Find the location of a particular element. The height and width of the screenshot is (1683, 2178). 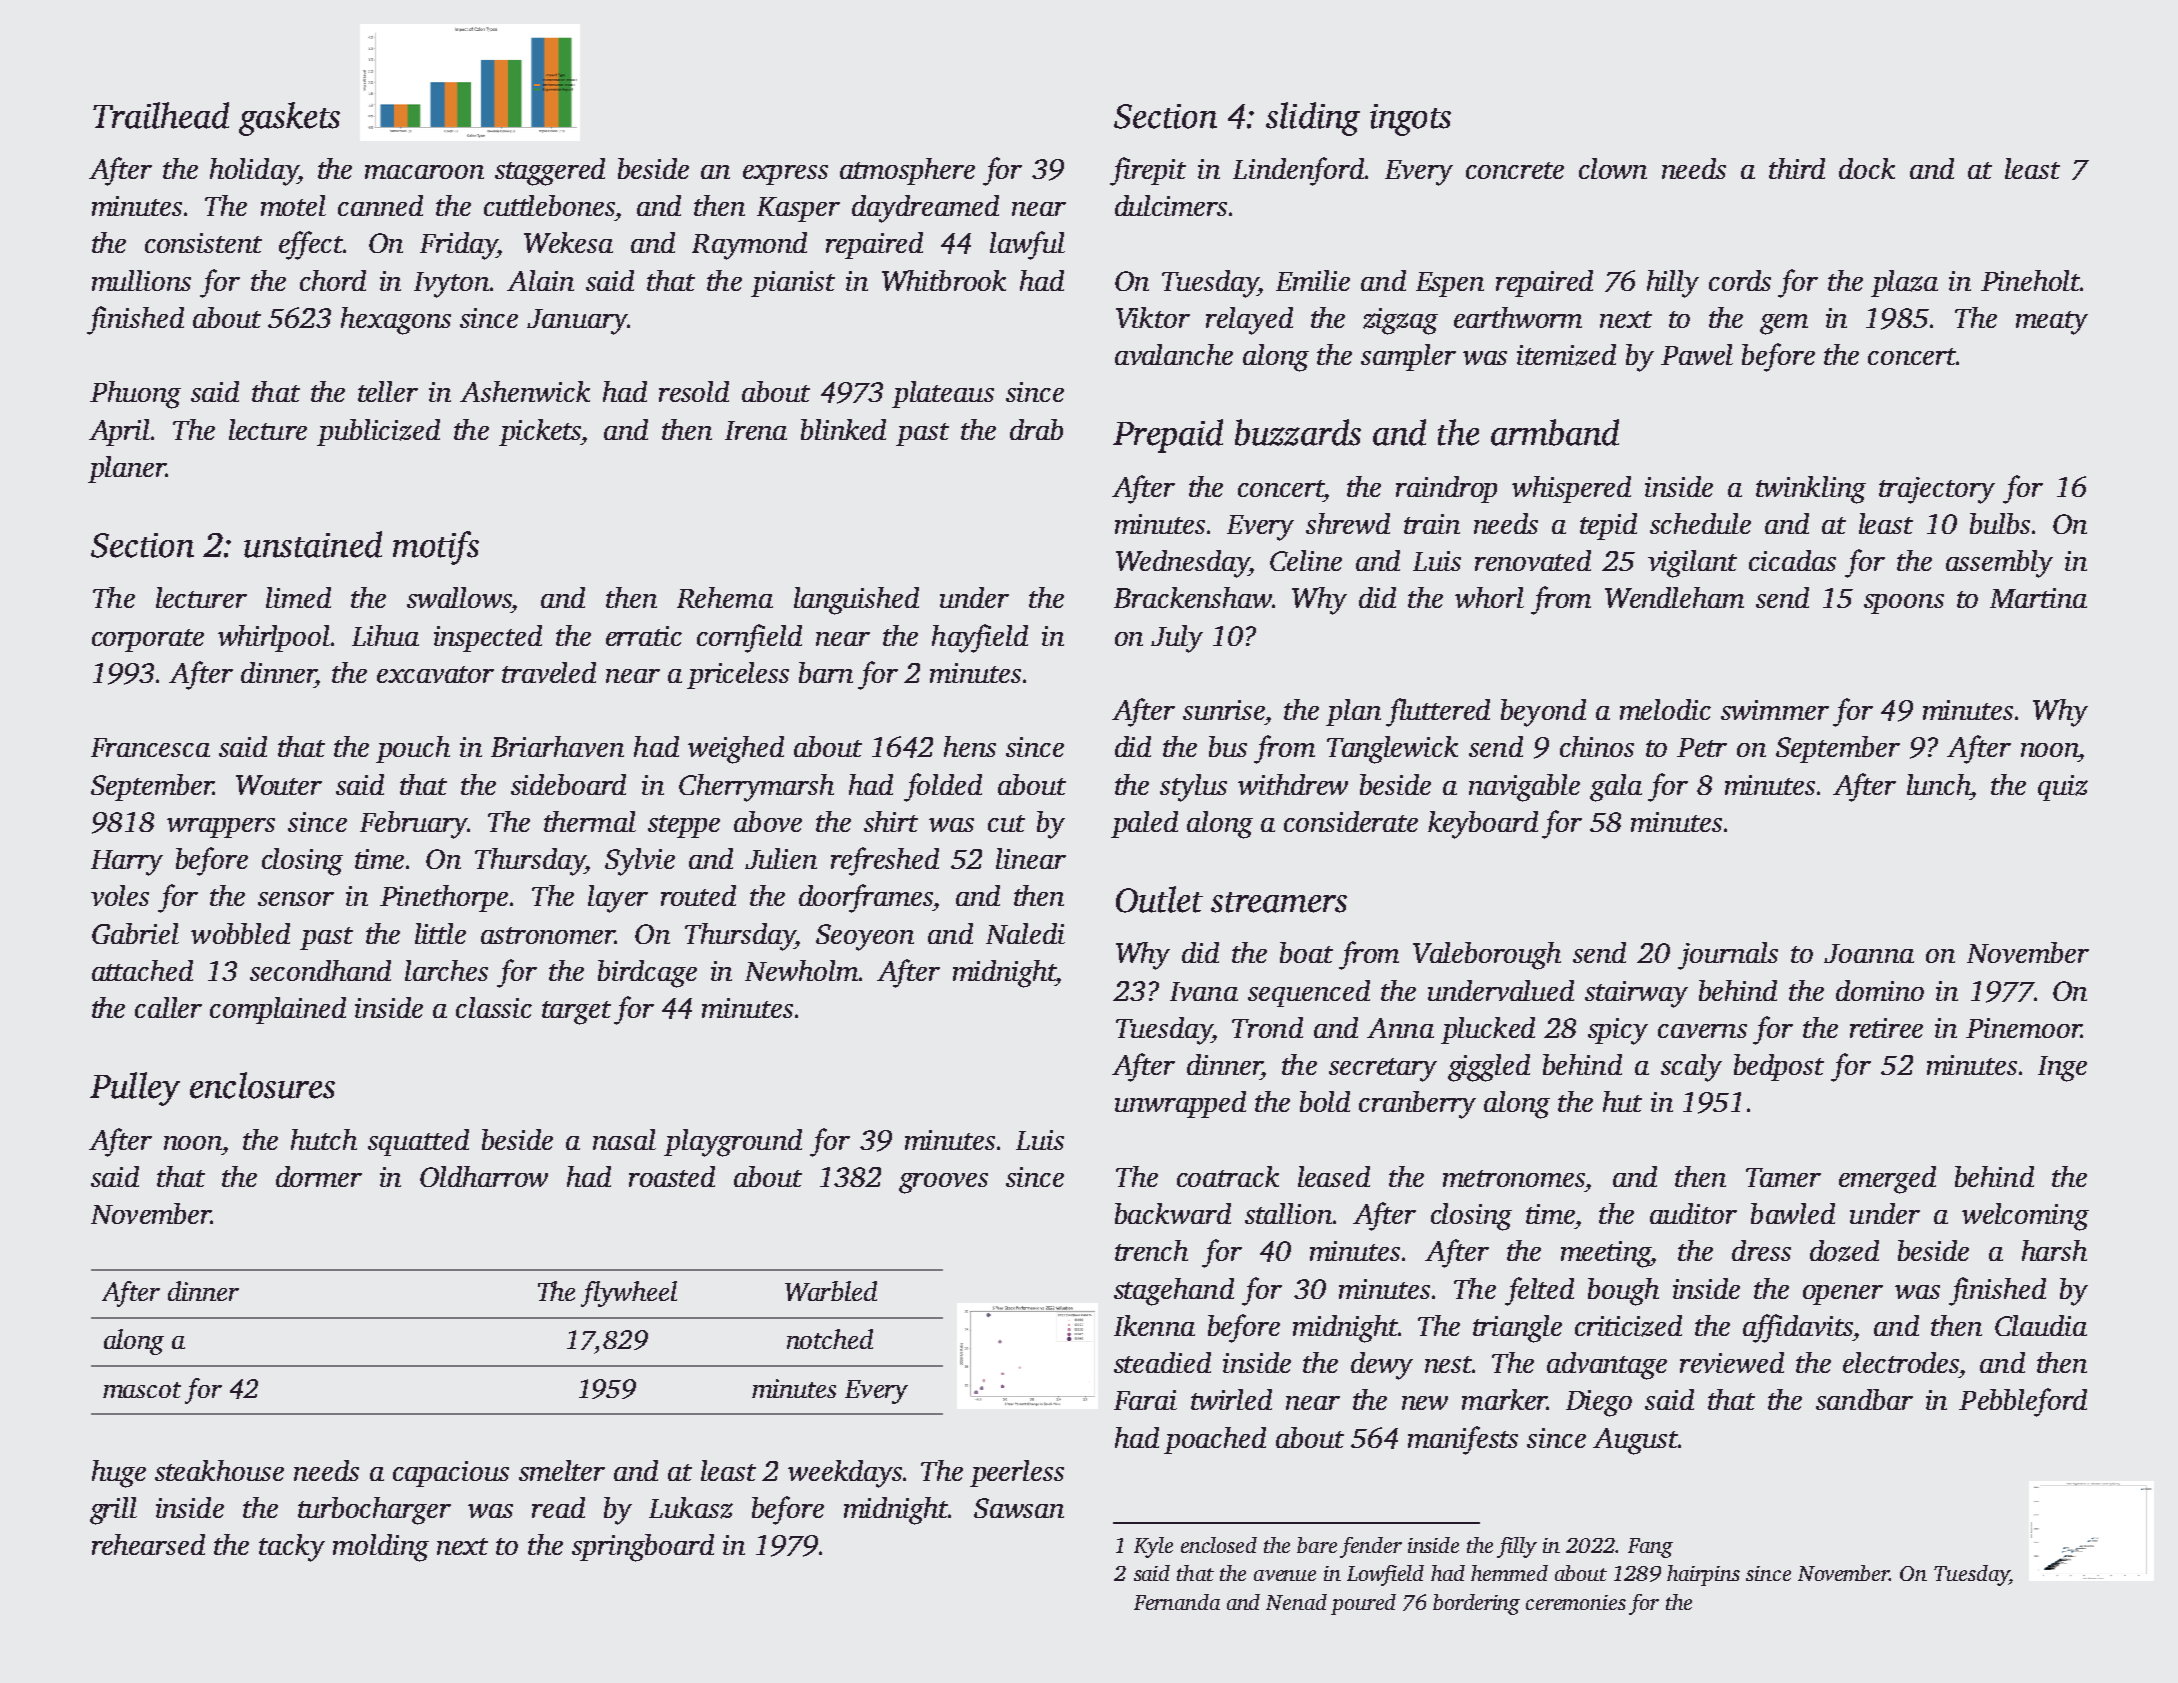

welcoming is located at coordinates (2025, 1217).
